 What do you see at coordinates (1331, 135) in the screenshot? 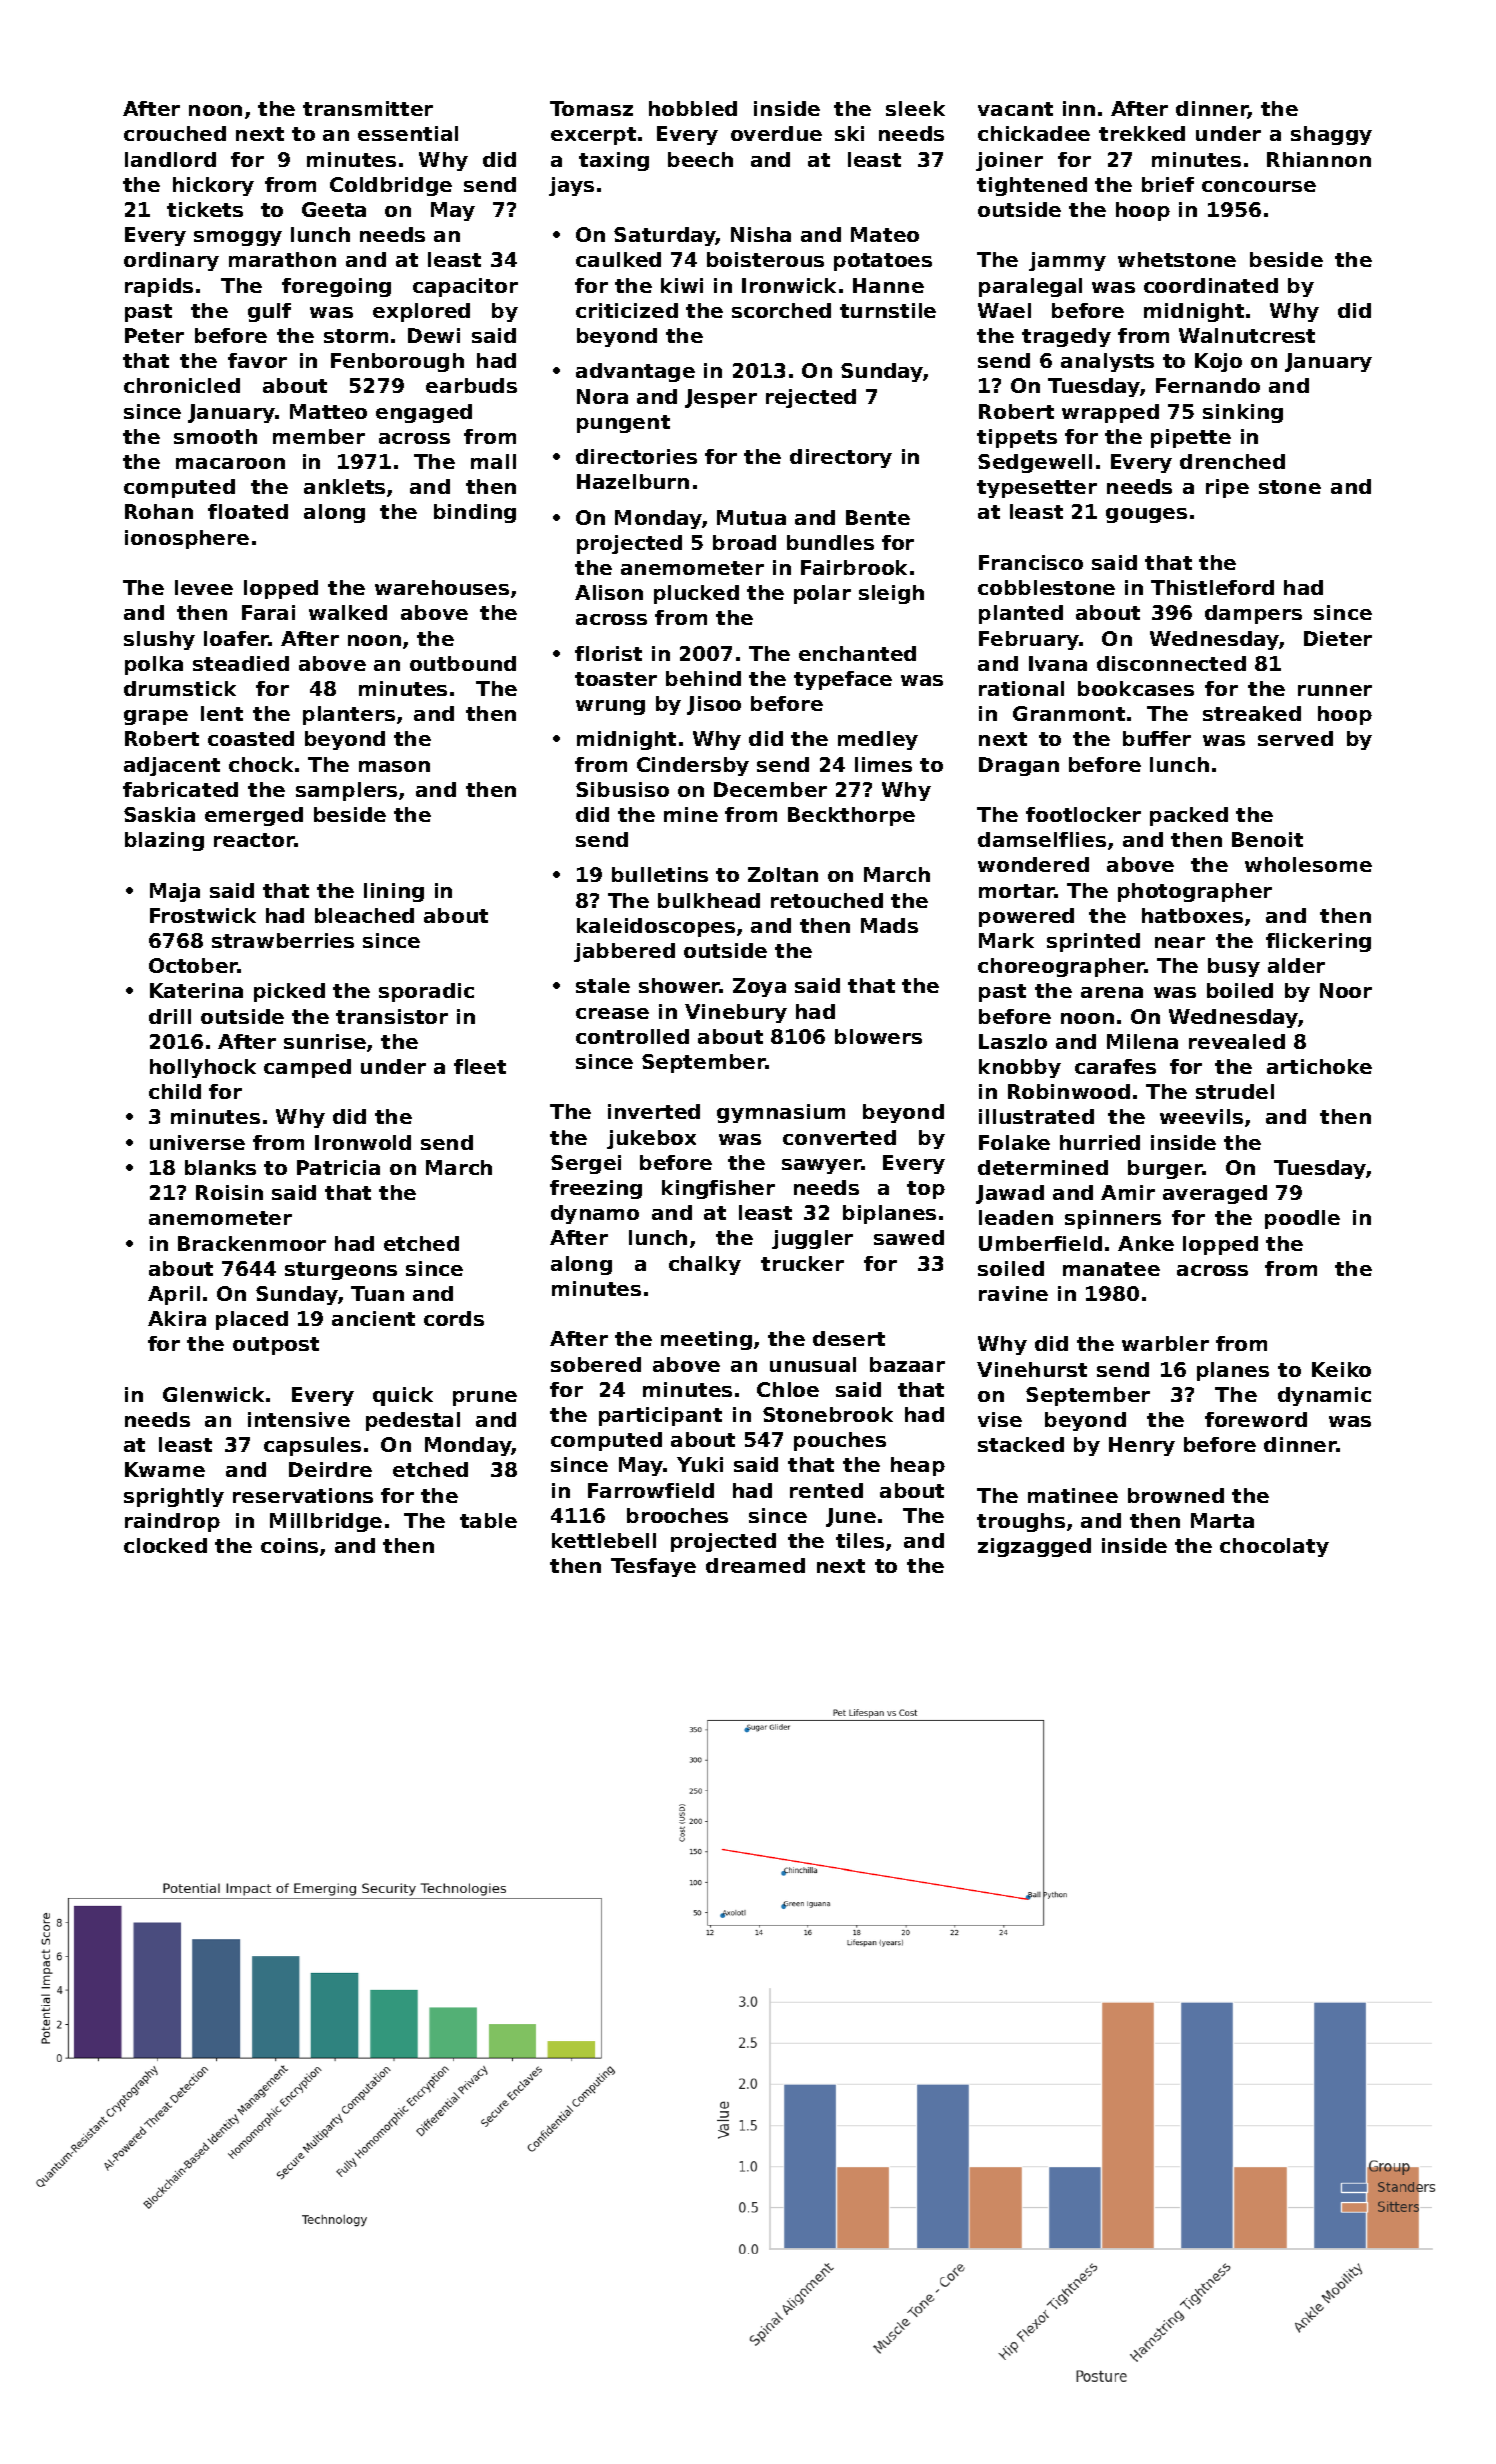
I see `shaggy` at bounding box center [1331, 135].
